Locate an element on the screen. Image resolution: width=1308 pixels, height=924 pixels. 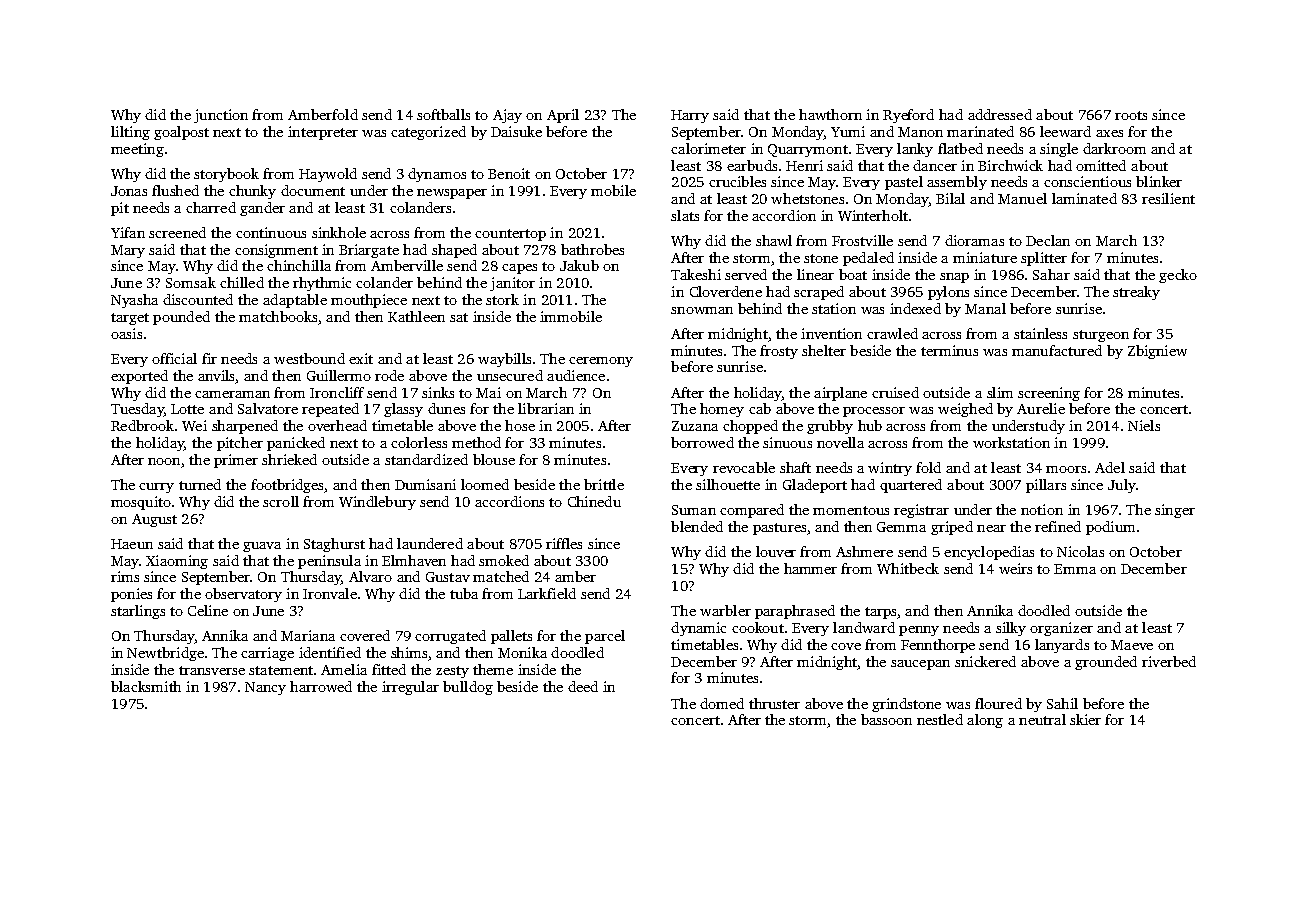
hammer is located at coordinates (810, 568).
